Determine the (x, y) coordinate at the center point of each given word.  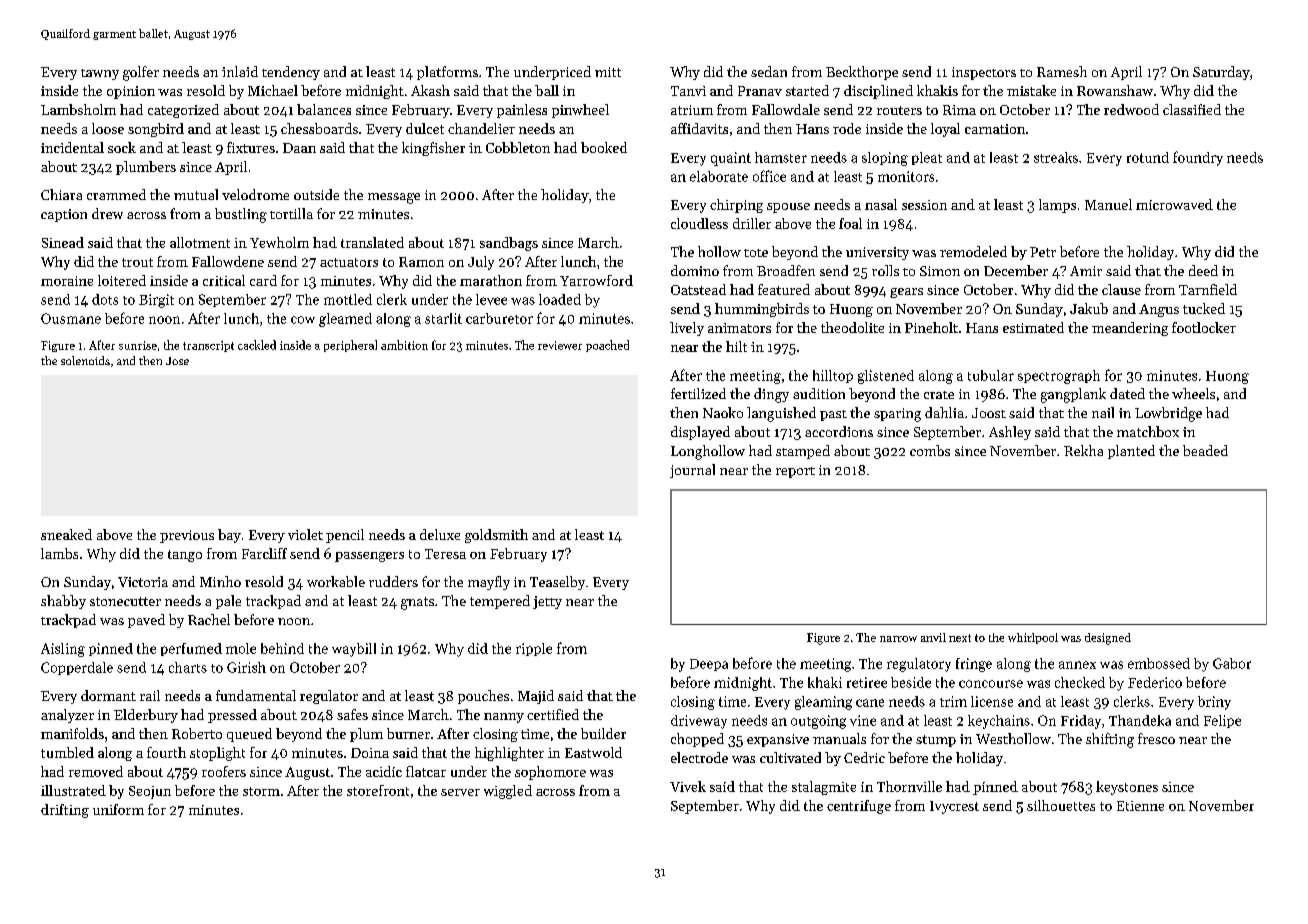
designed (1108, 639)
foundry (1198, 158)
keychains (999, 722)
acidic (384, 771)
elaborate (719, 176)
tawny (100, 74)
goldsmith (496, 536)
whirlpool (1033, 638)
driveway (699, 722)
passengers (369, 557)
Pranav (760, 91)
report (795, 472)
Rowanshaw (1115, 90)
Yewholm (279, 242)
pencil (345, 536)
